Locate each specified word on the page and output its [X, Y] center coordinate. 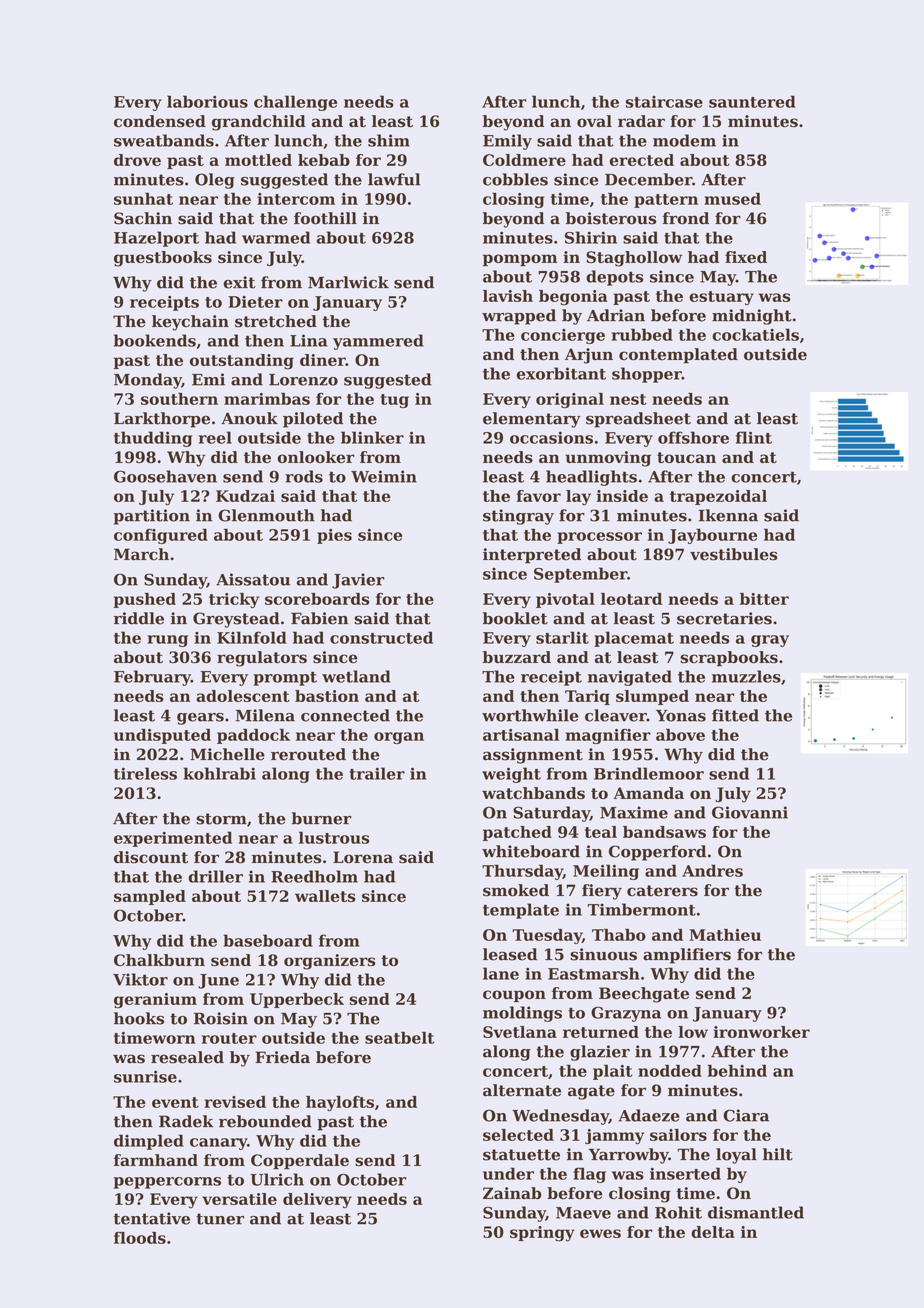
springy [542, 1234]
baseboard [268, 940]
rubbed [642, 334]
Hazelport [156, 239]
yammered [378, 342]
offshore [693, 437]
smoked [516, 890]
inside [622, 496]
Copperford [657, 853]
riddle [139, 618]
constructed [381, 637]
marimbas [267, 399]
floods [140, 1237]
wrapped [519, 317]
